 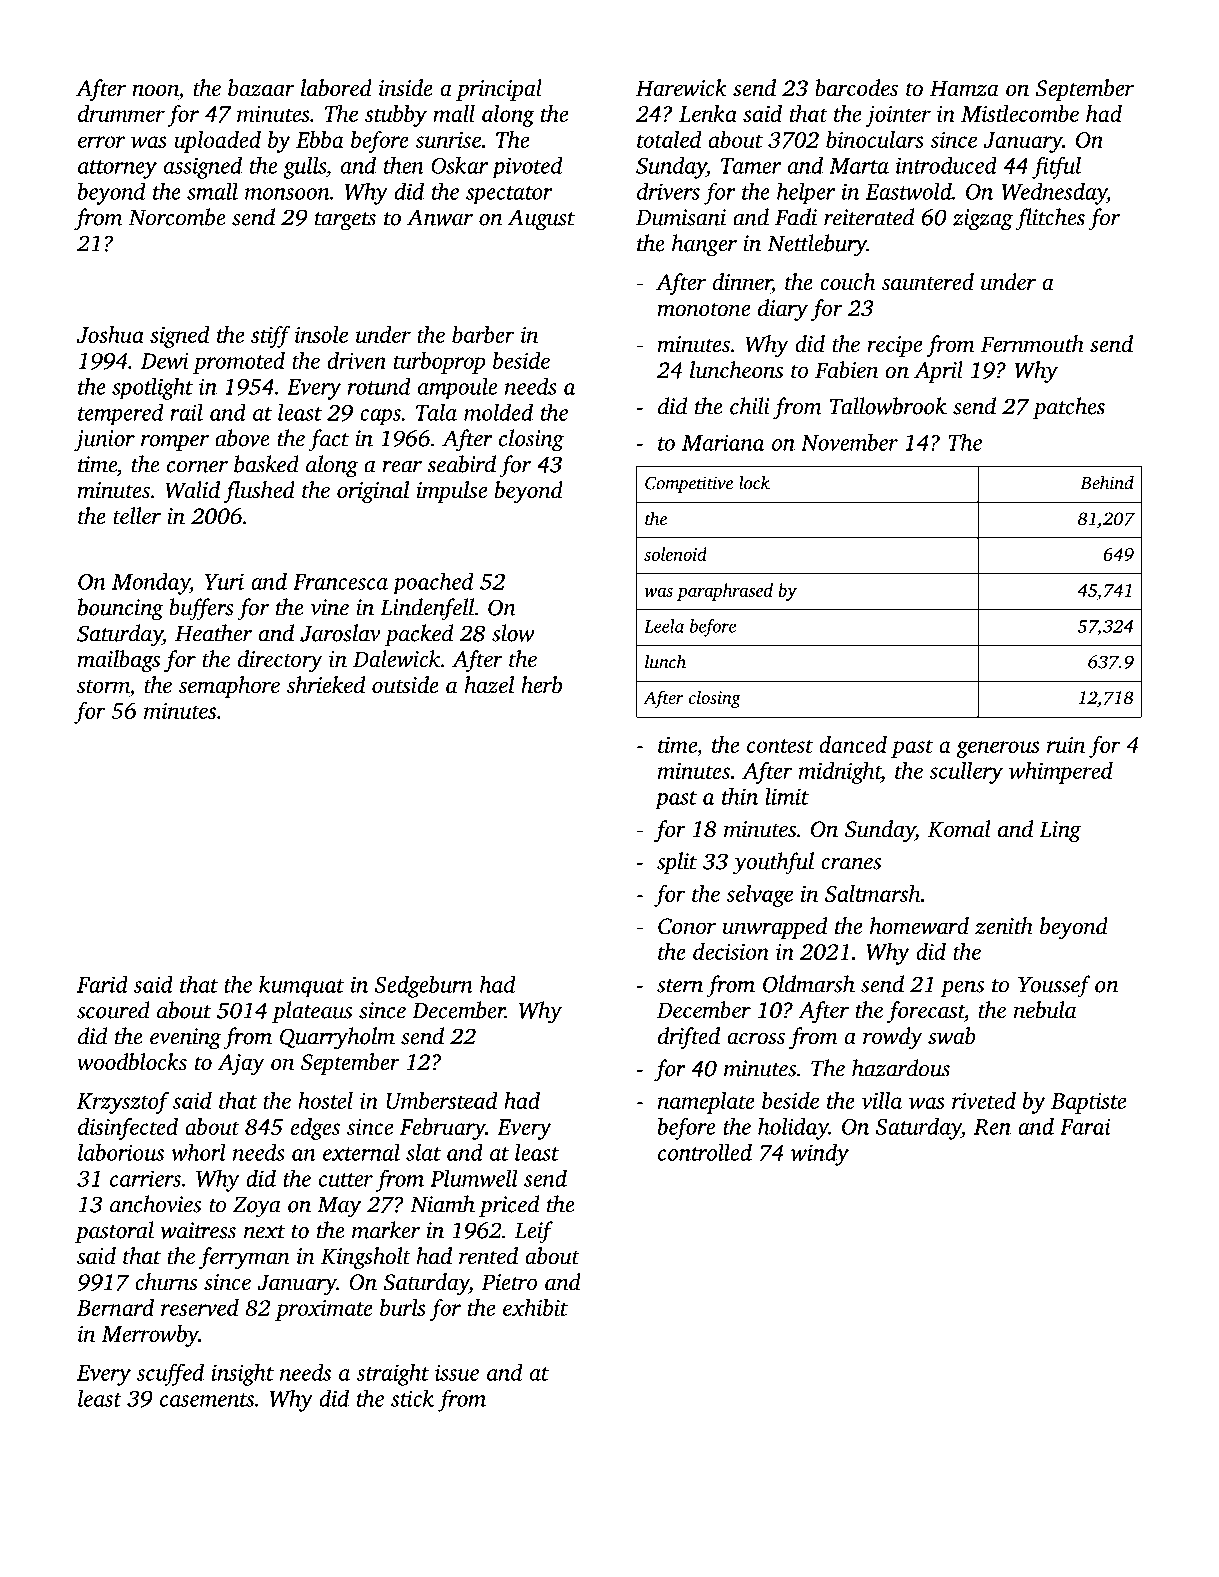 I want to click on Baptiste, so click(x=1088, y=1103).
